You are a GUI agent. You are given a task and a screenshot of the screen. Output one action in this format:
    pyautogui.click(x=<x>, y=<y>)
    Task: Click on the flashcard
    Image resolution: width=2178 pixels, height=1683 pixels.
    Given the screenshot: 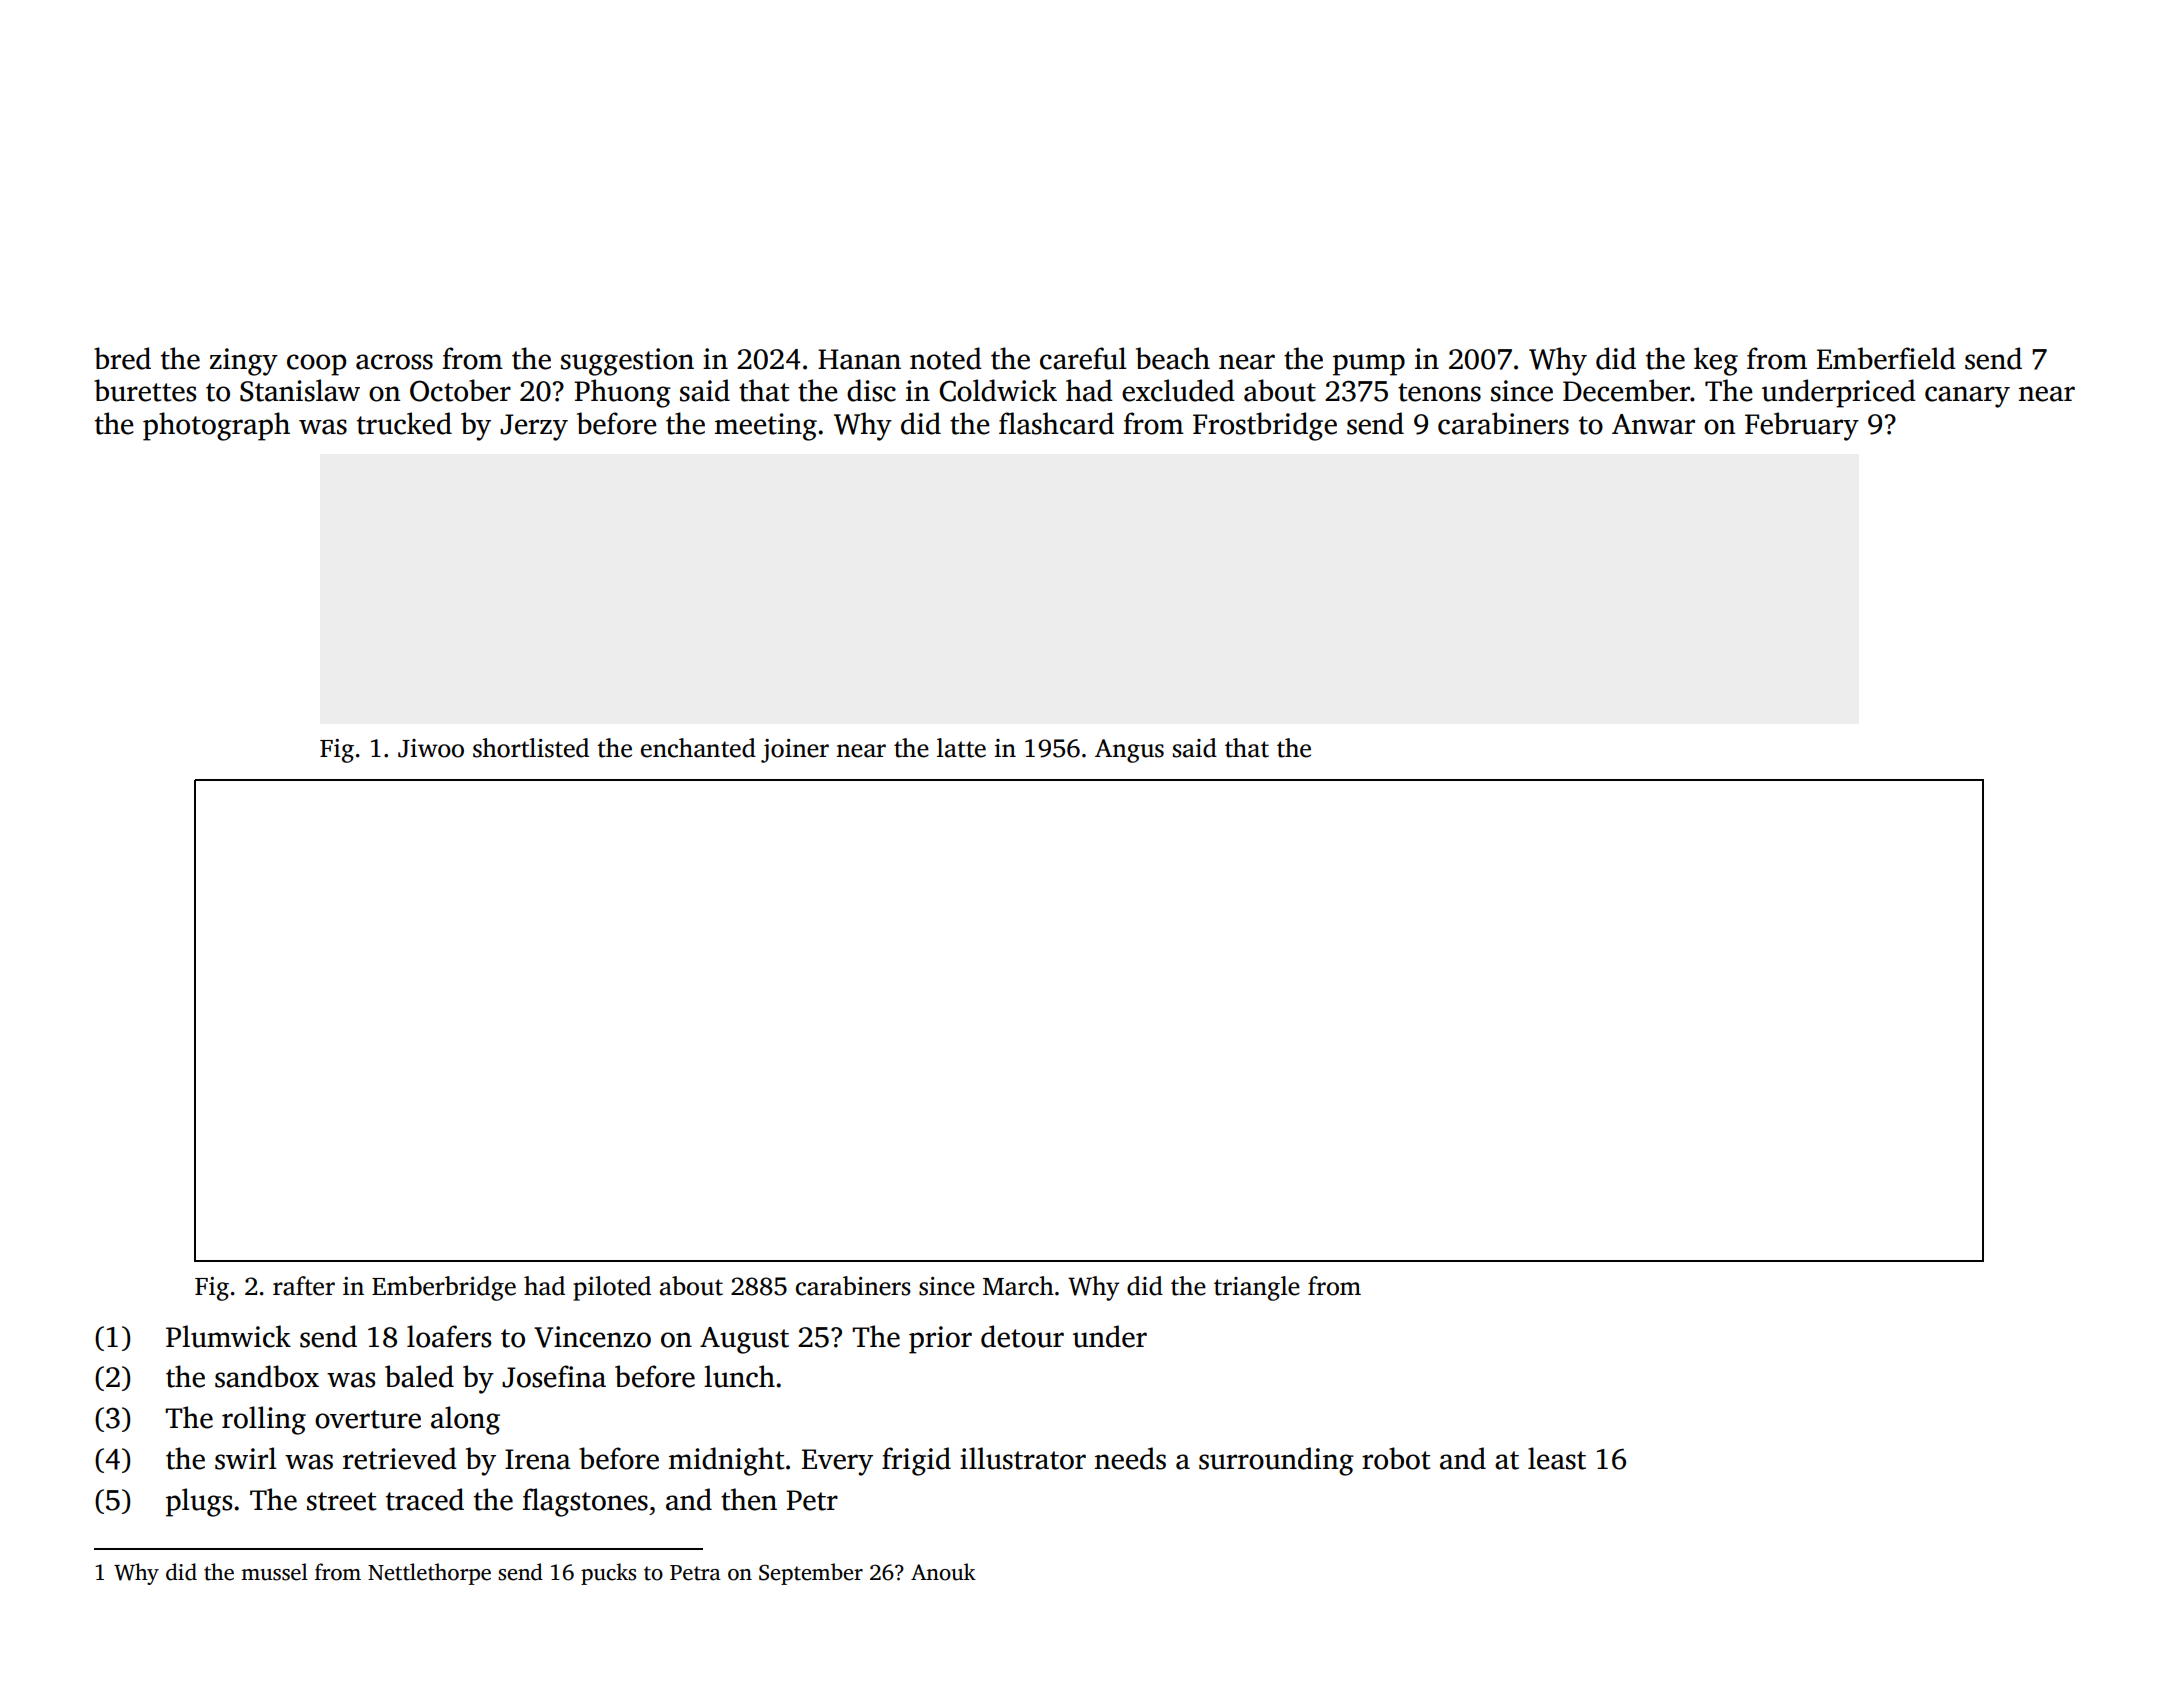 What is the action you would take?
    pyautogui.click(x=1056, y=423)
